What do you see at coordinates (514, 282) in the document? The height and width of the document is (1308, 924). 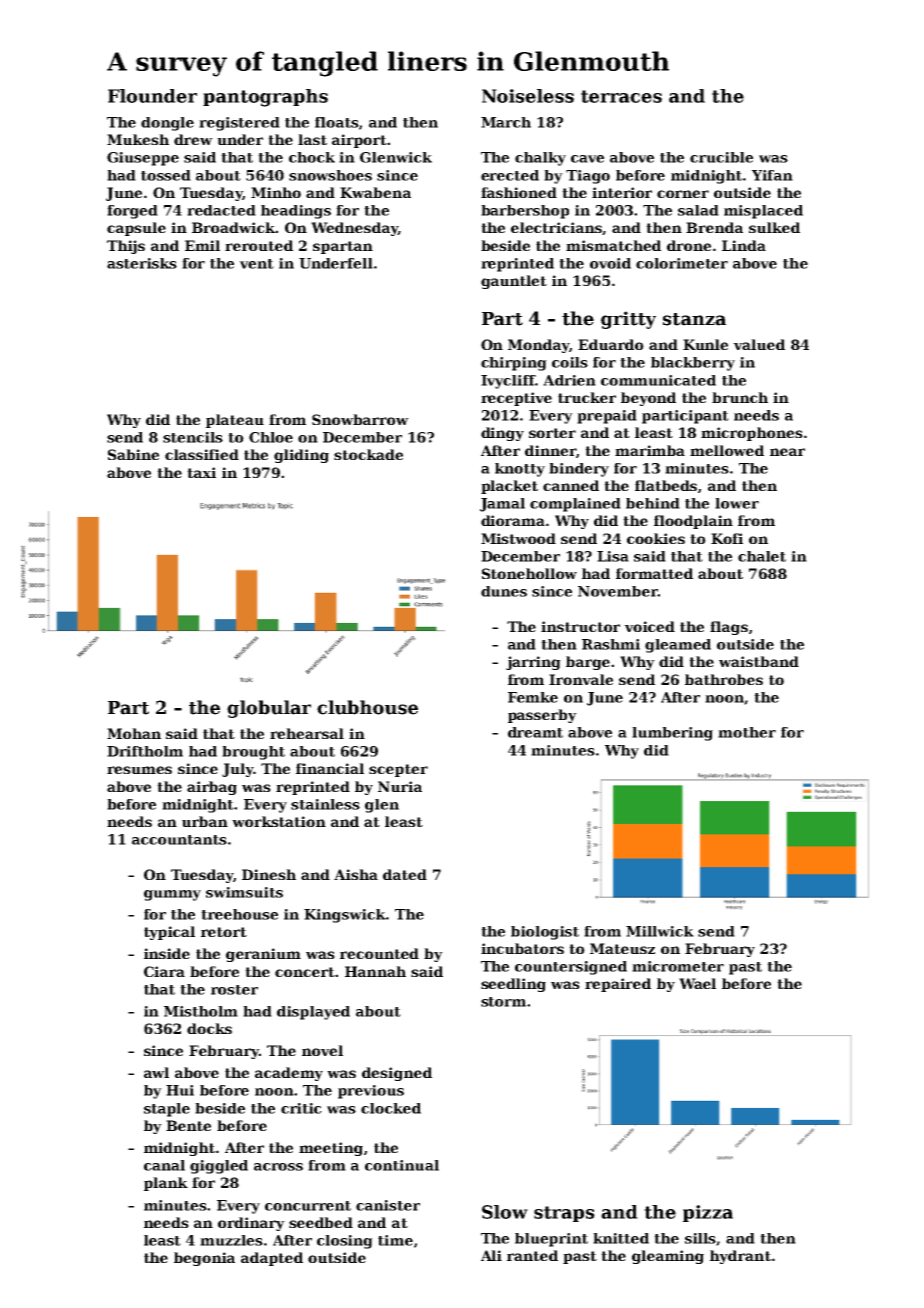 I see `gauntlet` at bounding box center [514, 282].
